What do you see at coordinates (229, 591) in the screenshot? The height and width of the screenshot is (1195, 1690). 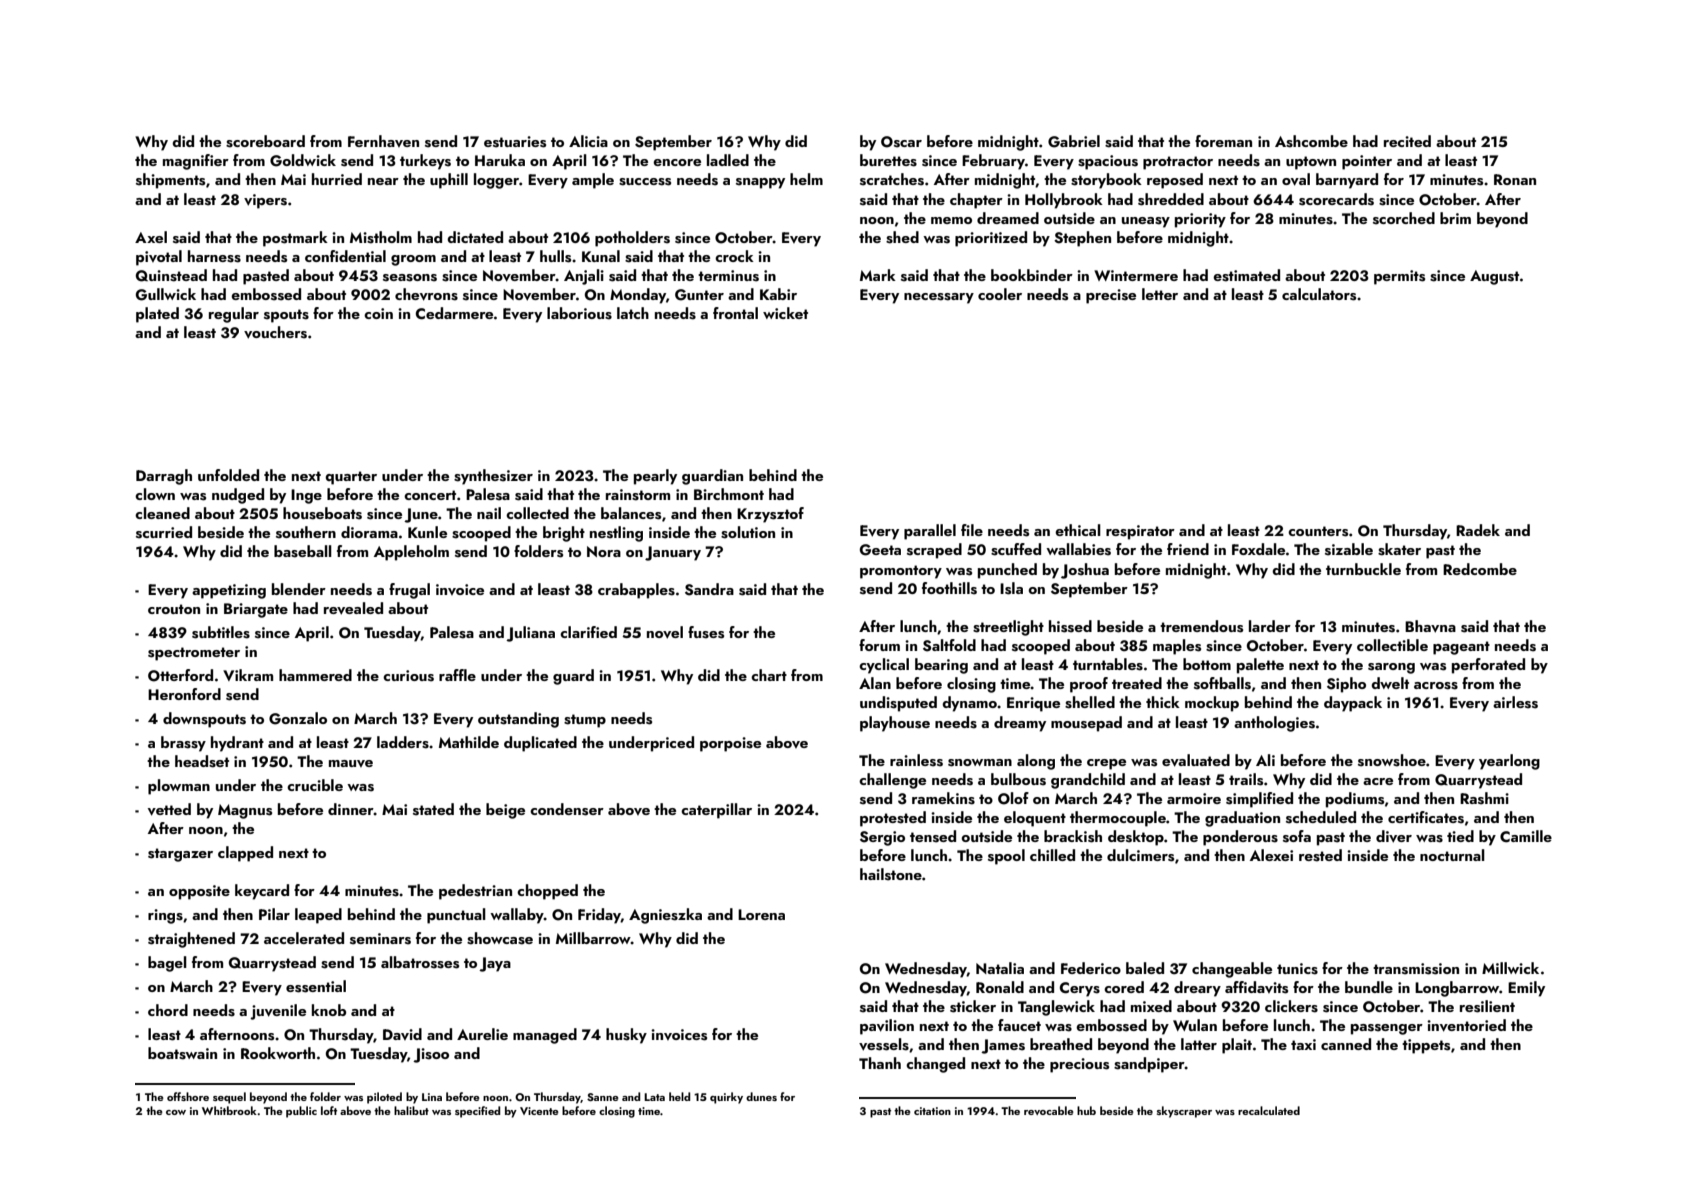 I see `appetizing` at bounding box center [229, 591].
